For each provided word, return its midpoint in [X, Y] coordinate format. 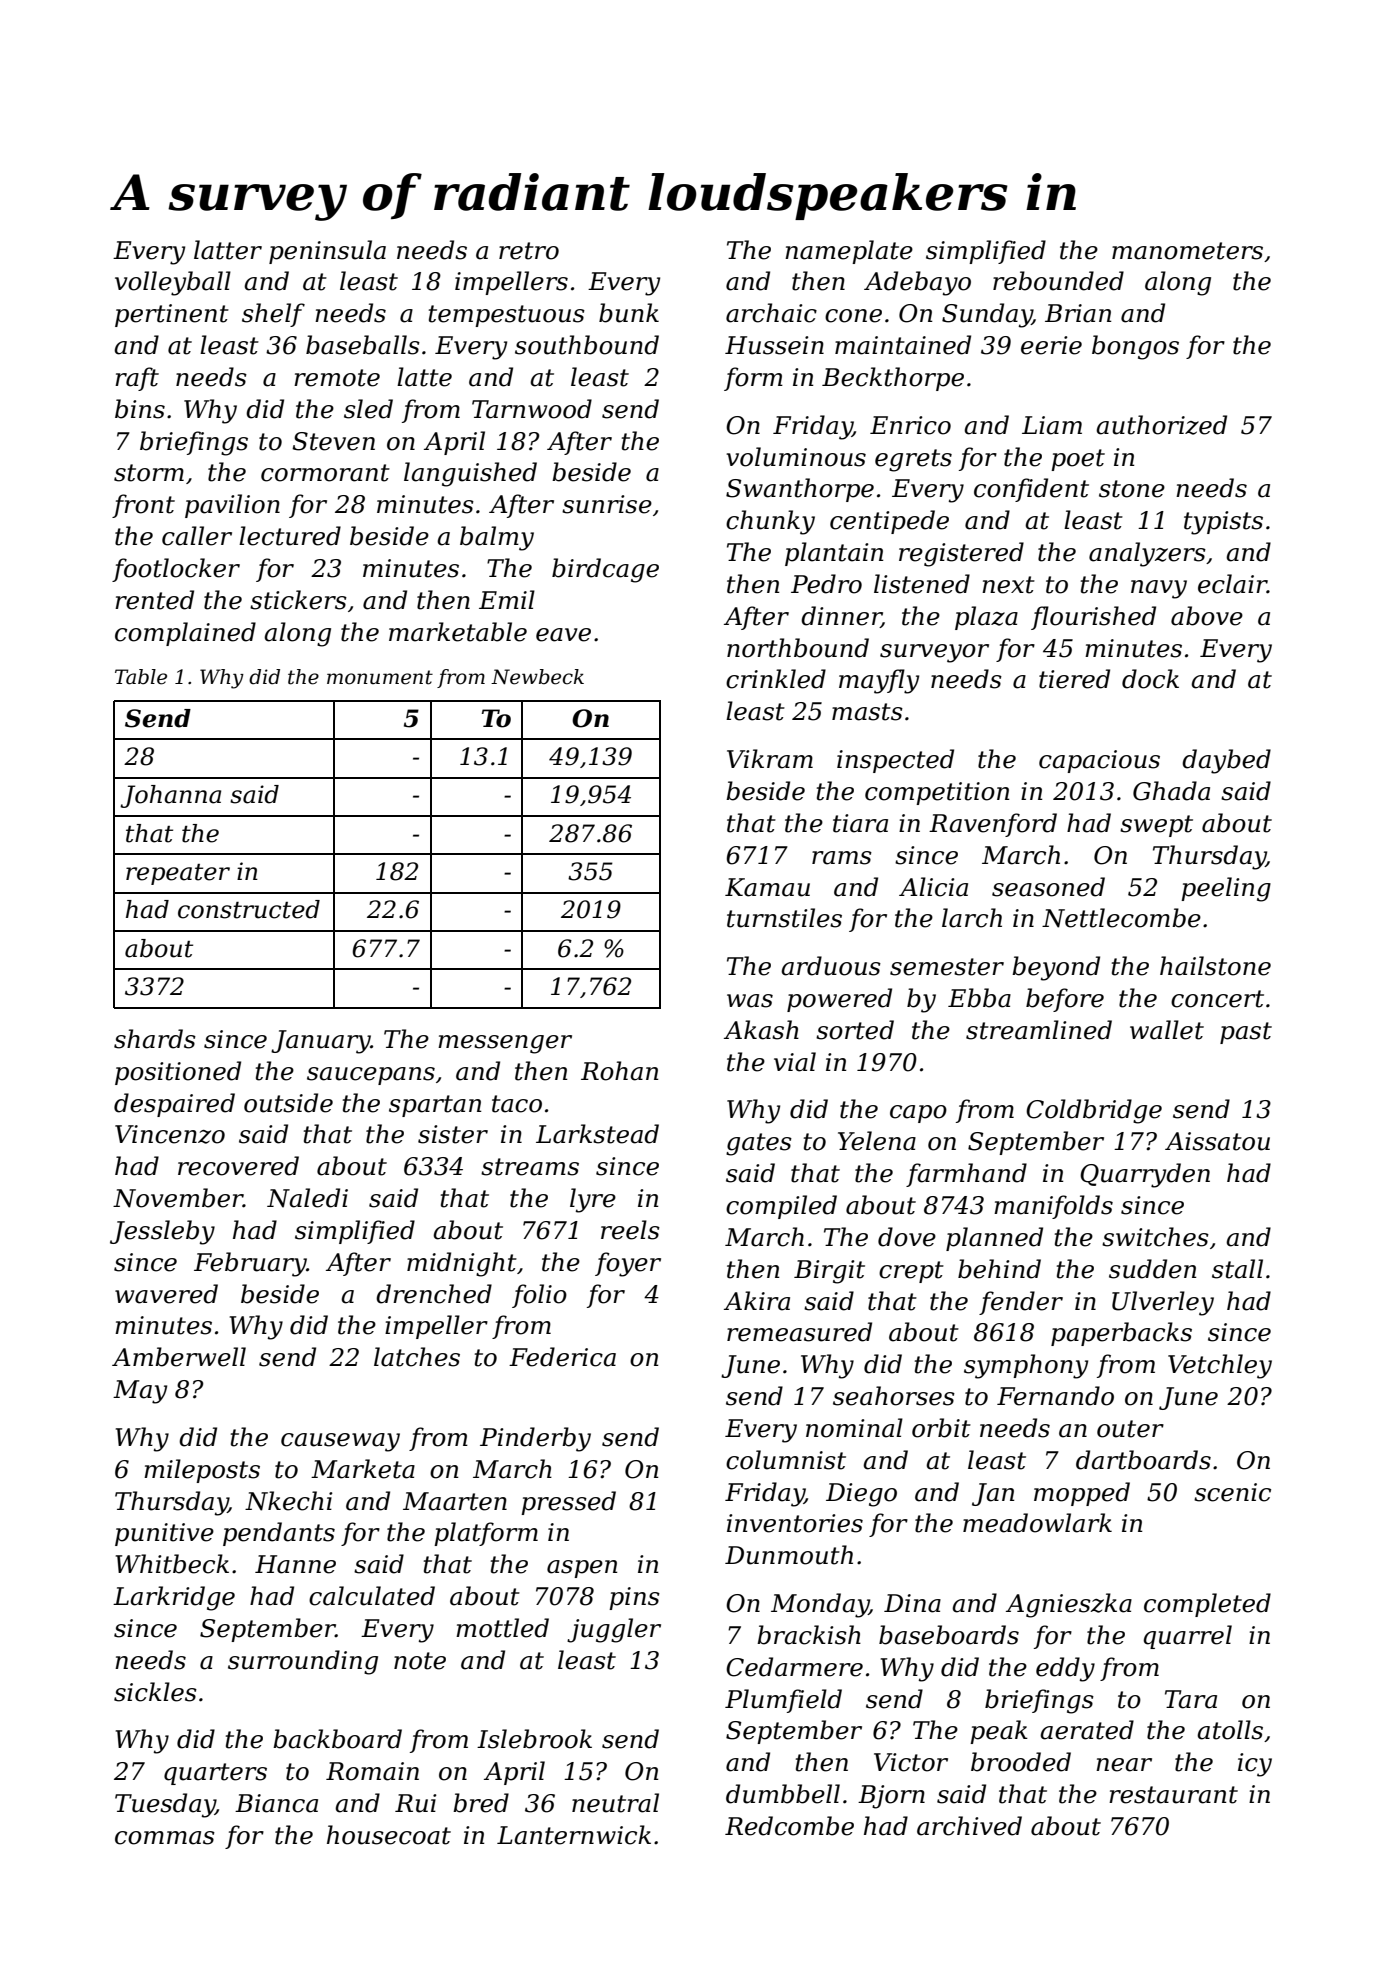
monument [380, 677]
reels [630, 1230]
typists [1223, 523]
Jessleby [162, 1232]
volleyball [173, 283]
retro [529, 251]
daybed [1226, 761]
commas [165, 1838]
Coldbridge [1094, 1111]
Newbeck [537, 677]
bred [481, 1803]
